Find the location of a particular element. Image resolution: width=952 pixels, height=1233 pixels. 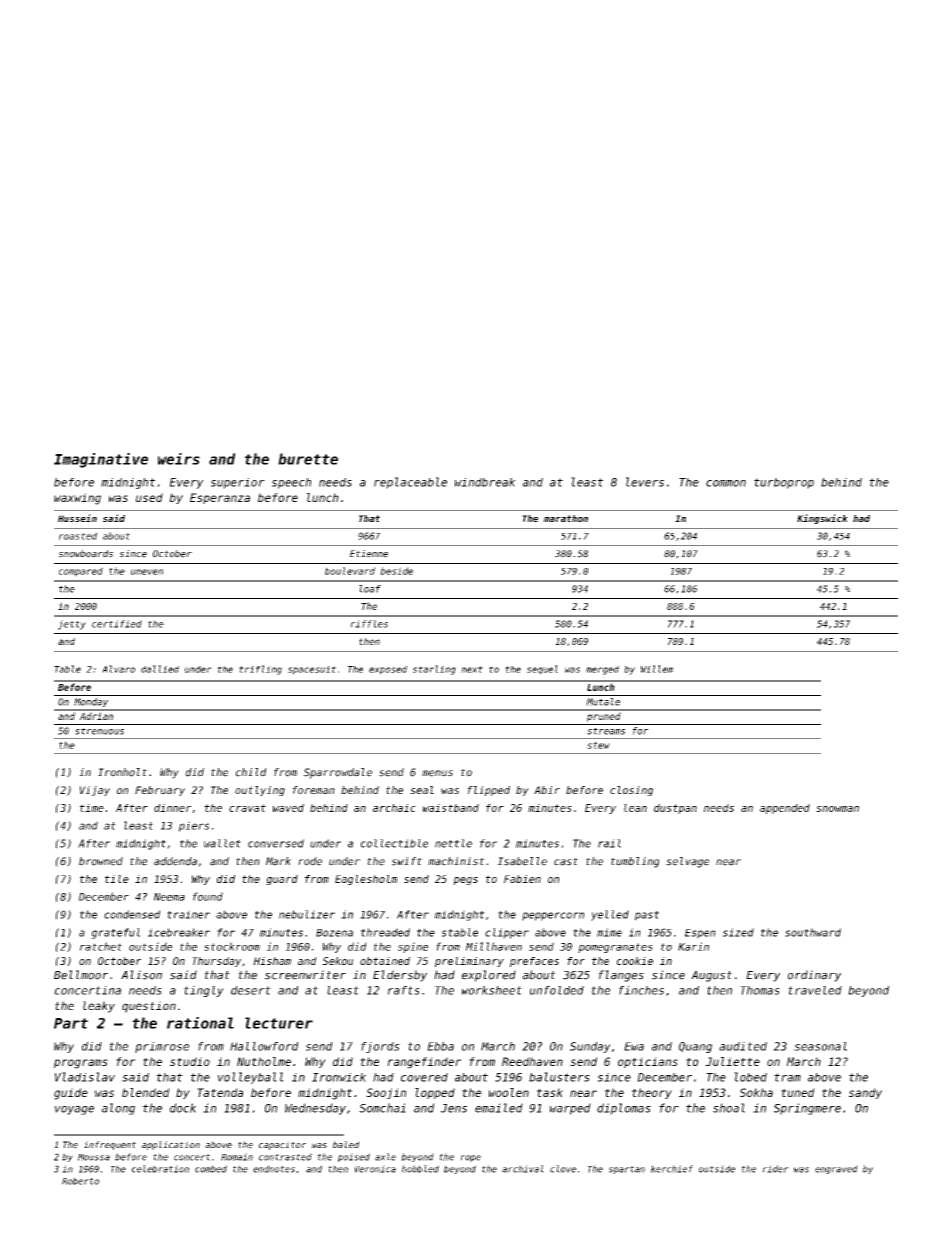

replaceable is located at coordinates (410, 483).
